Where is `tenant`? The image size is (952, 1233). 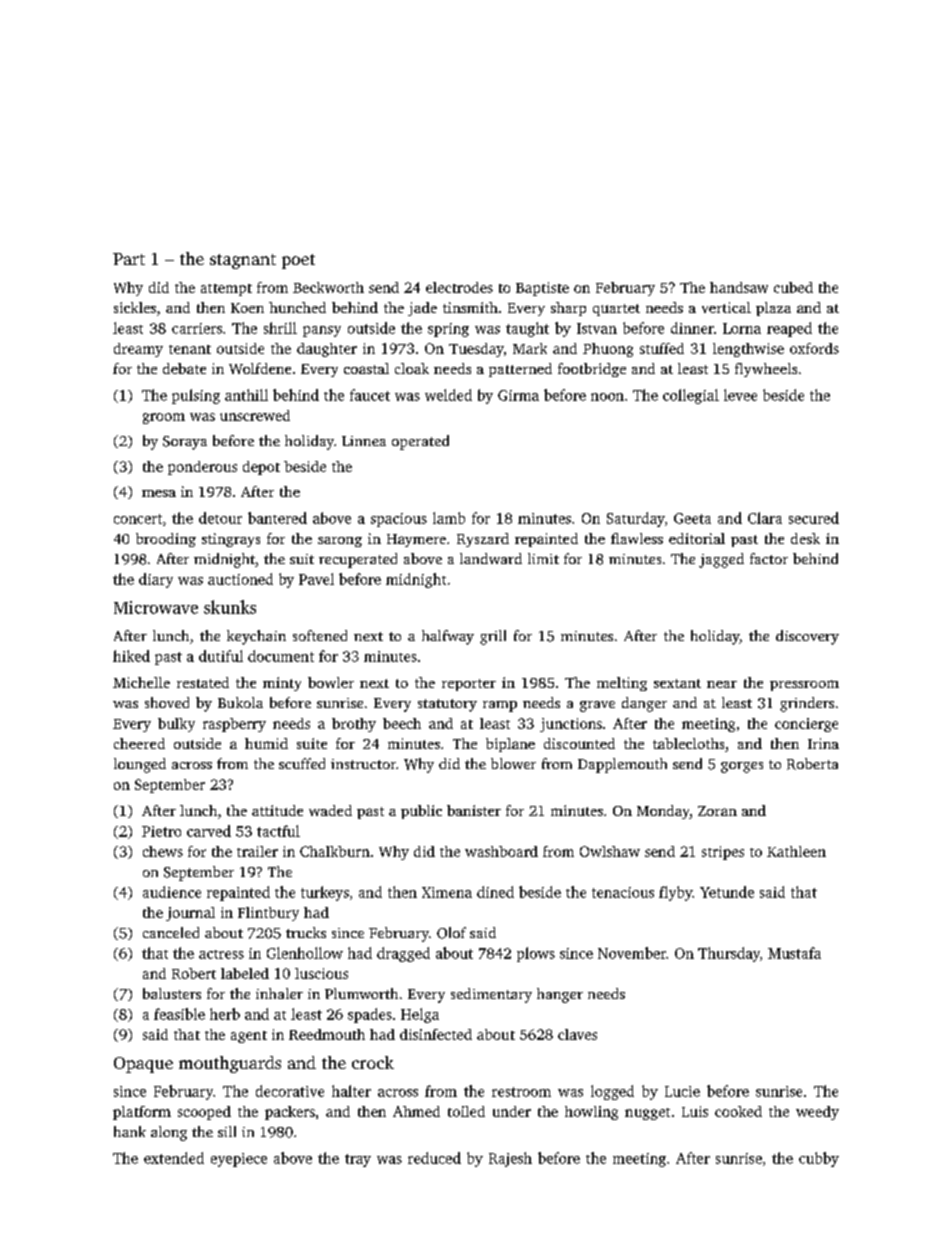
tenant is located at coordinates (190, 349).
